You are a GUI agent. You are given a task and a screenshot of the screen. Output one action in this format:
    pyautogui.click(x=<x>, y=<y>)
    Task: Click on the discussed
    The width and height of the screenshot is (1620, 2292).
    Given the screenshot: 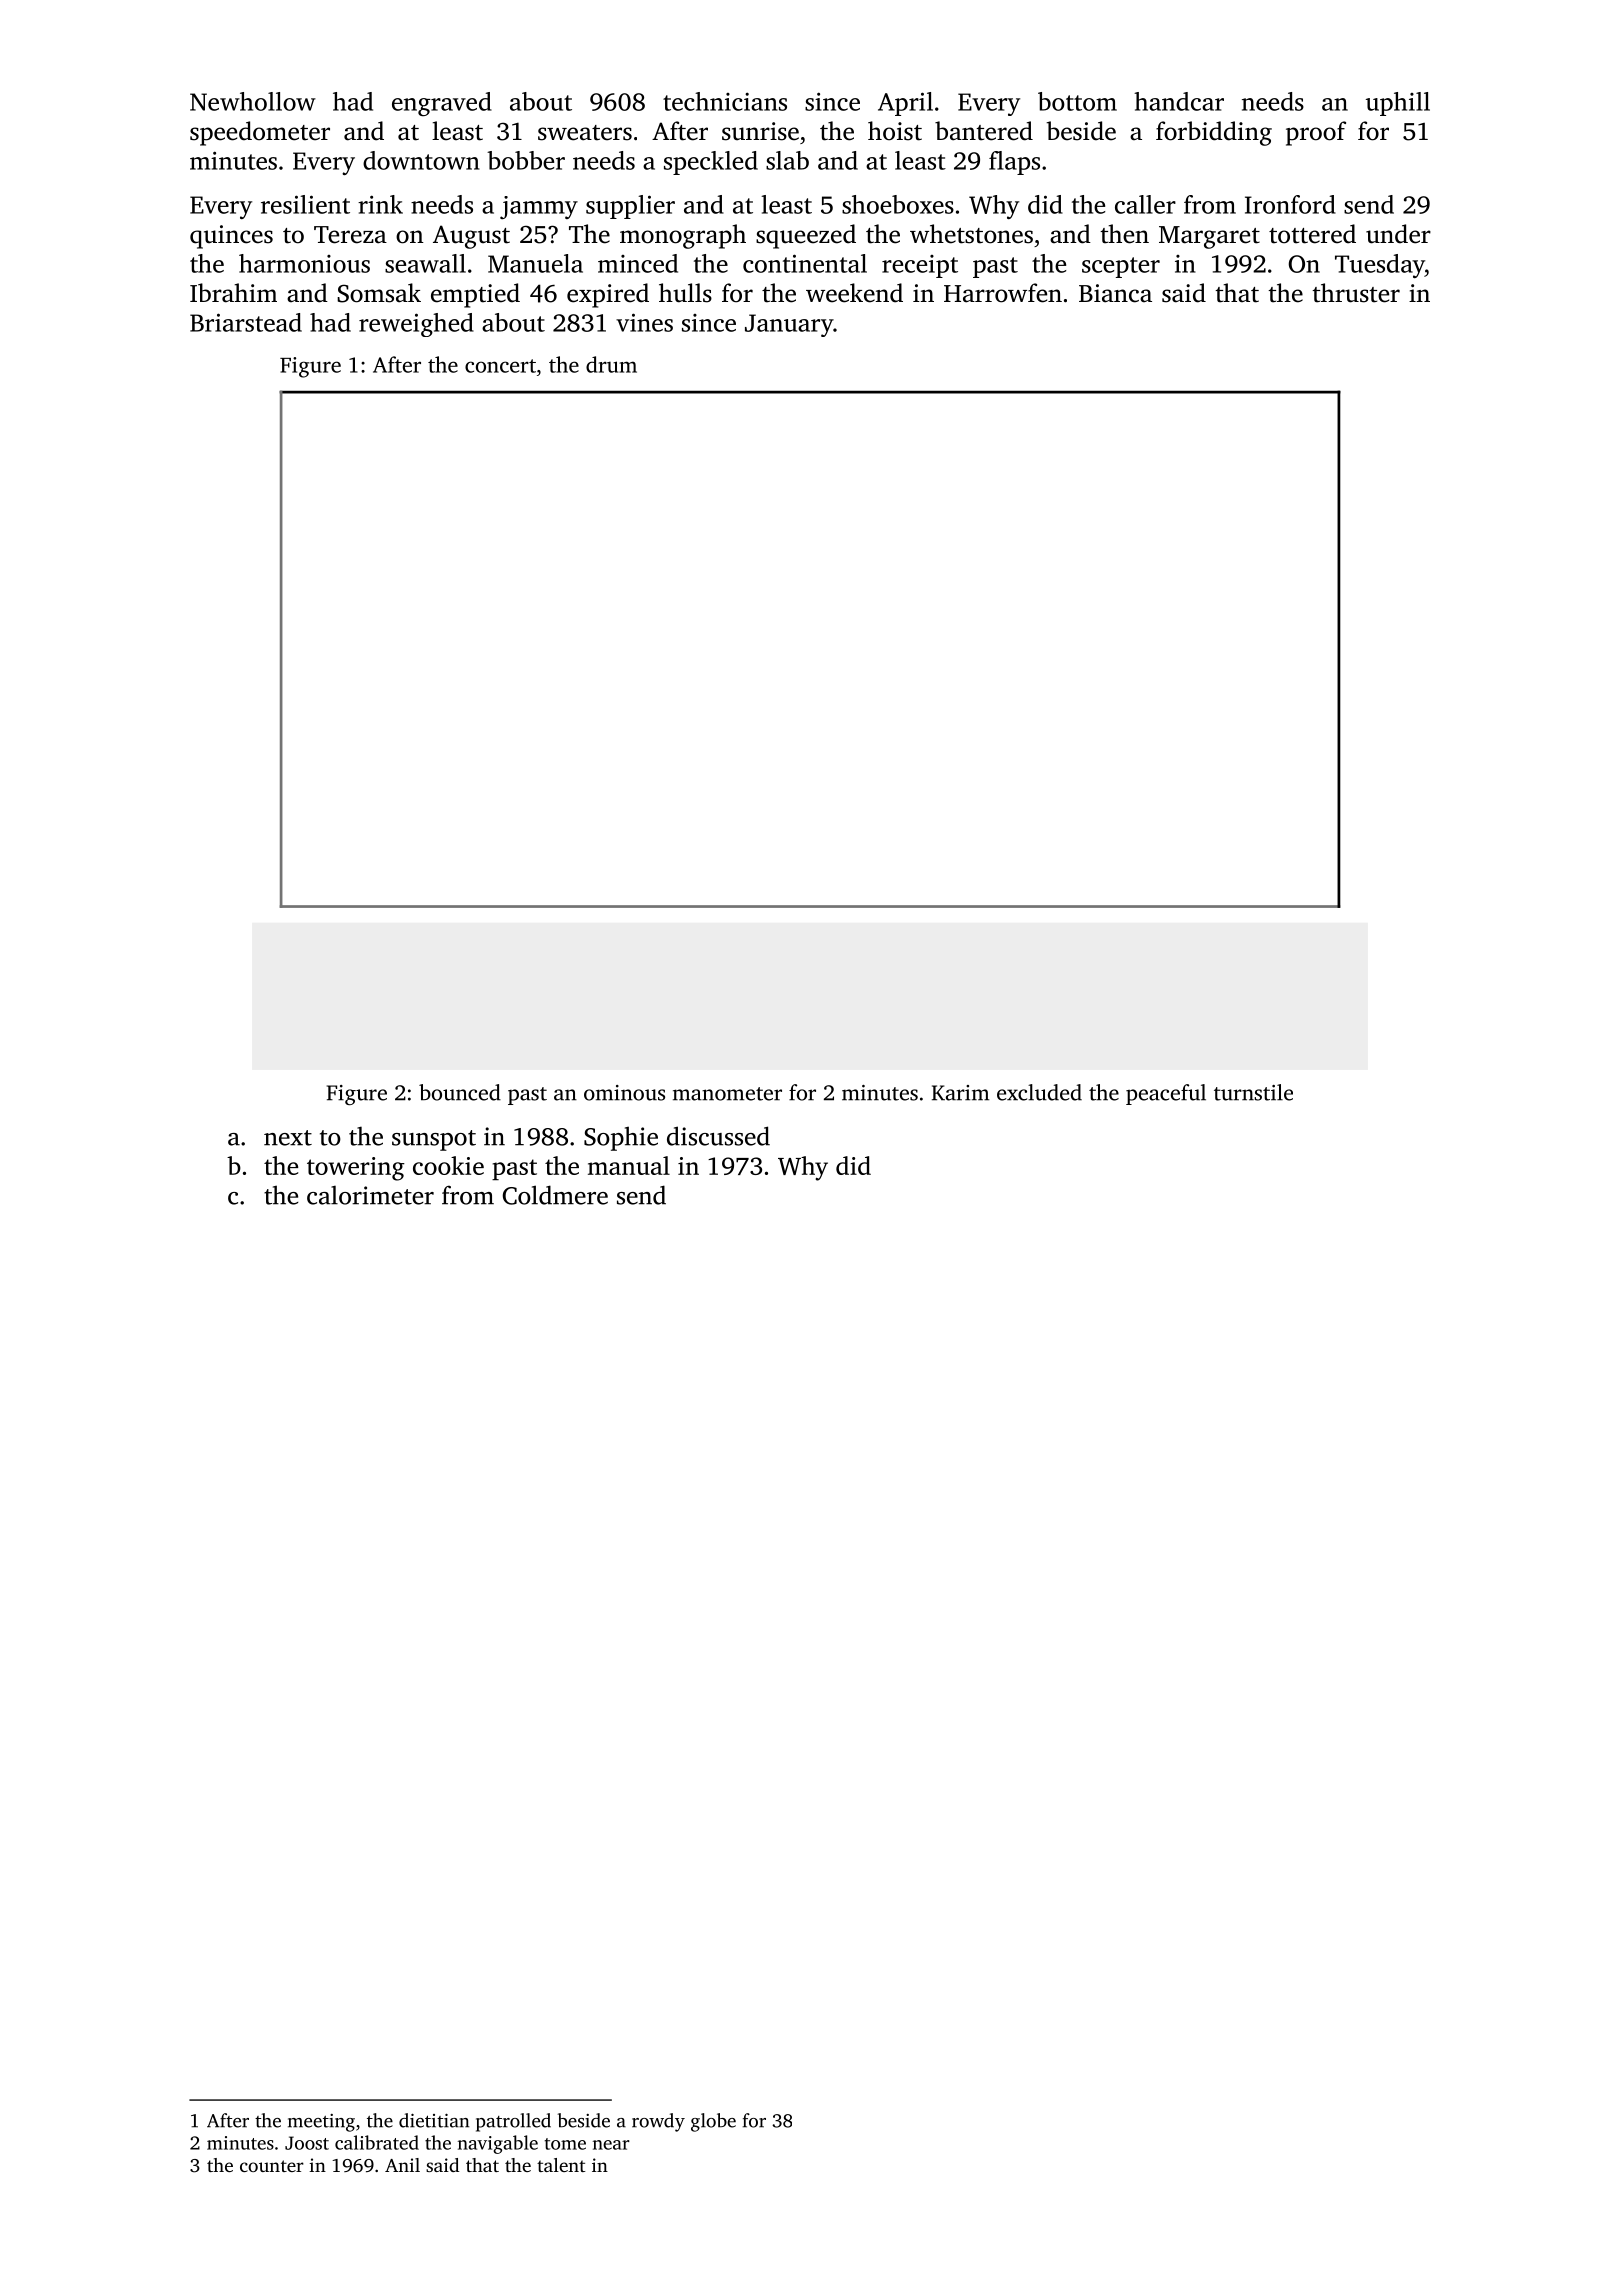 What is the action you would take?
    pyautogui.click(x=718, y=1136)
